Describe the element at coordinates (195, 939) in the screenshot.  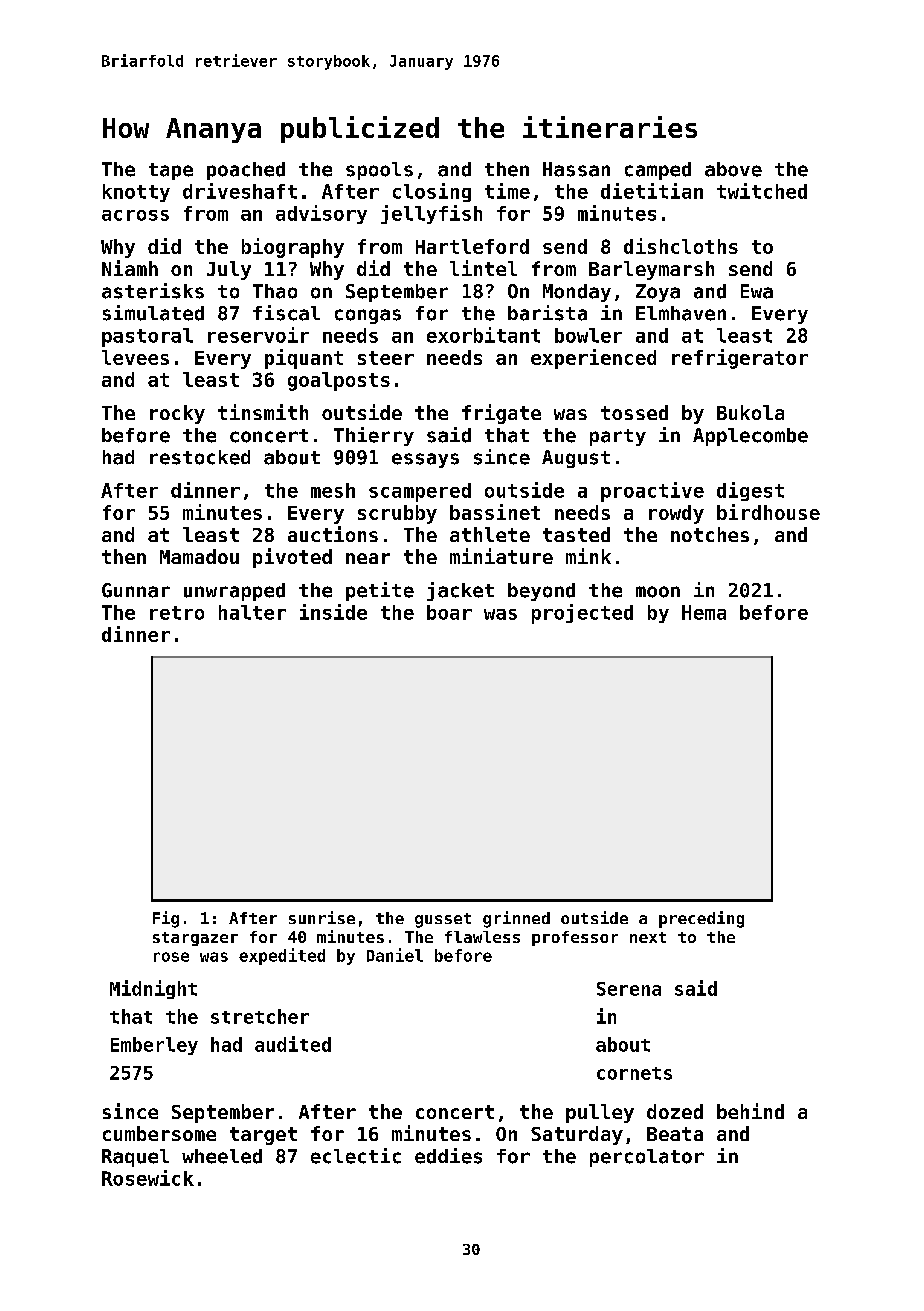
I see `stargazer` at that location.
